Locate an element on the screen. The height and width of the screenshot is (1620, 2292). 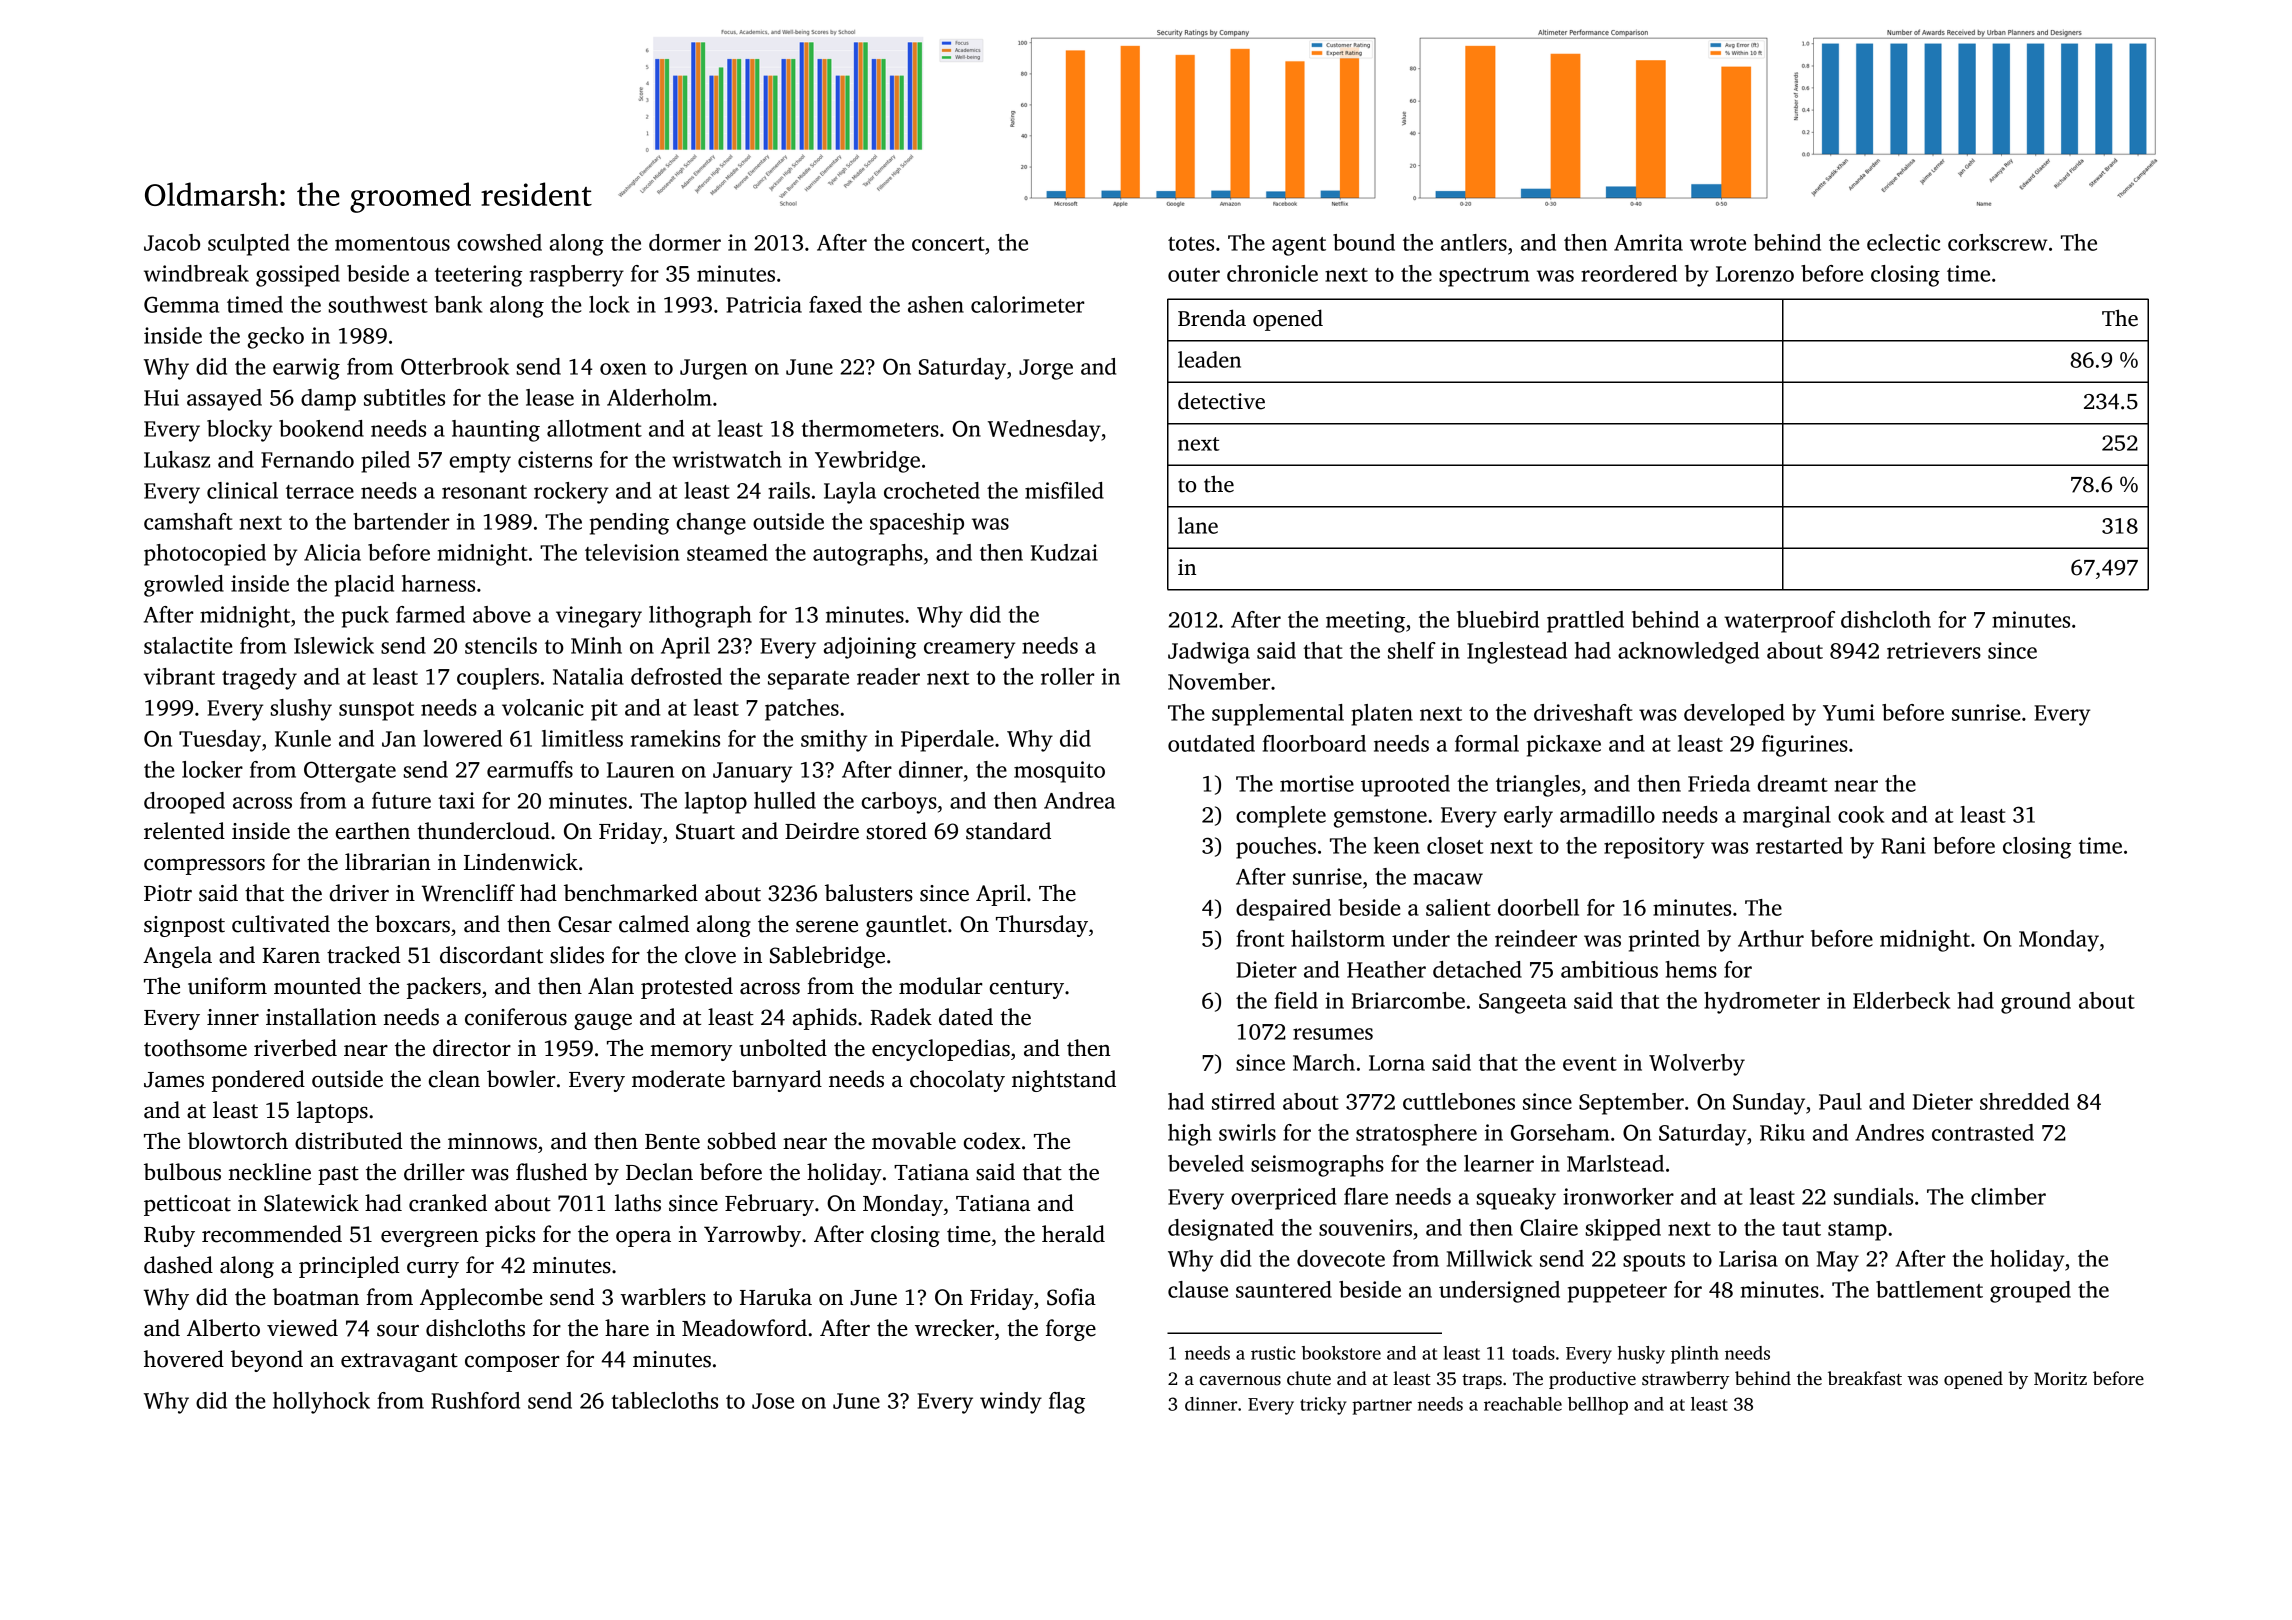
Lorenzo is located at coordinates (1755, 274).
